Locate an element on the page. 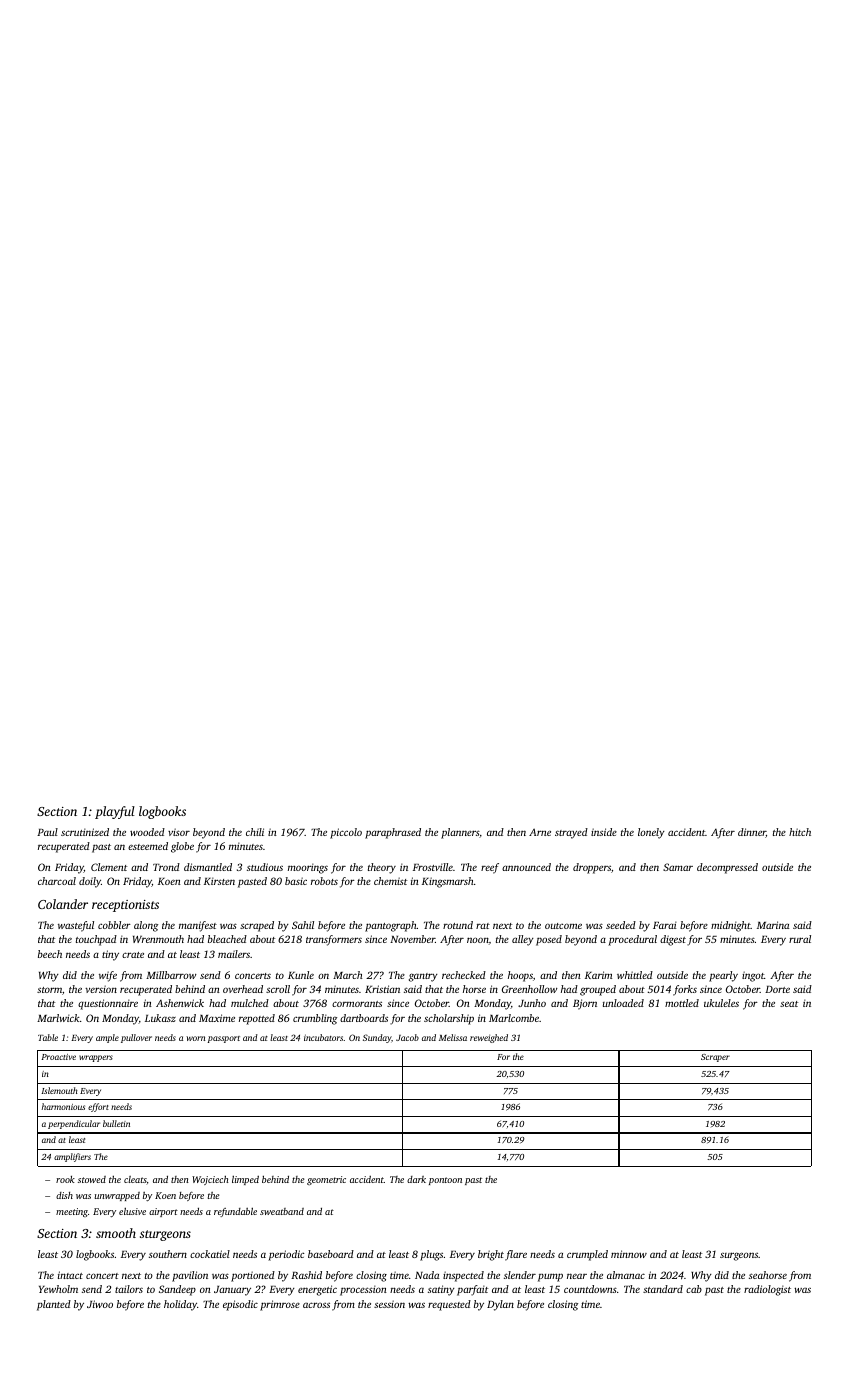 This document has width=849, height=1400. Kirsten is located at coordinates (219, 881).
